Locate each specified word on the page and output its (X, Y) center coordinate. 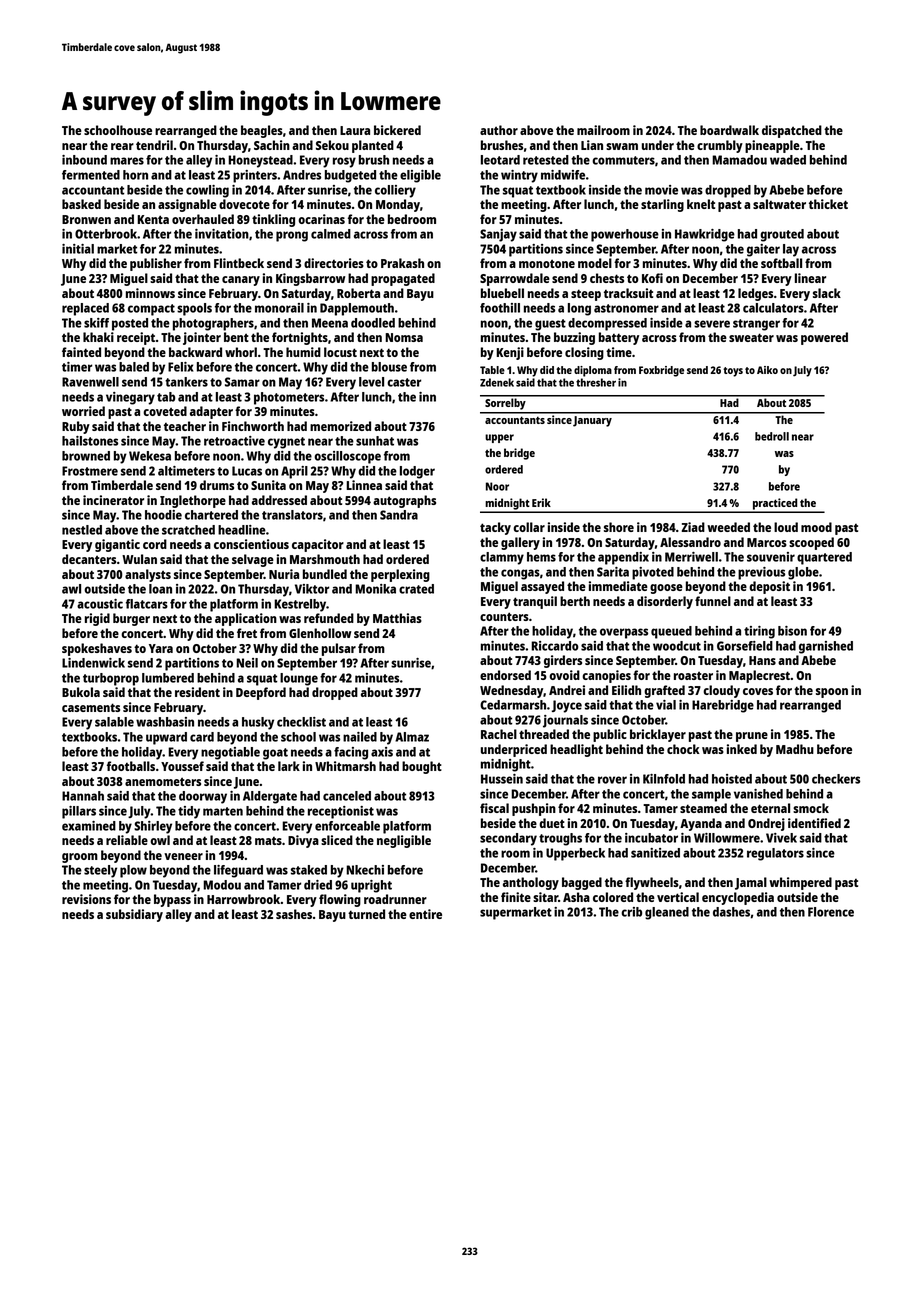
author (499, 130)
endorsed (505, 675)
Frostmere (90, 471)
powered (824, 338)
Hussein (502, 779)
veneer (183, 856)
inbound (84, 160)
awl (71, 589)
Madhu (795, 749)
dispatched (792, 131)
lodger (417, 472)
